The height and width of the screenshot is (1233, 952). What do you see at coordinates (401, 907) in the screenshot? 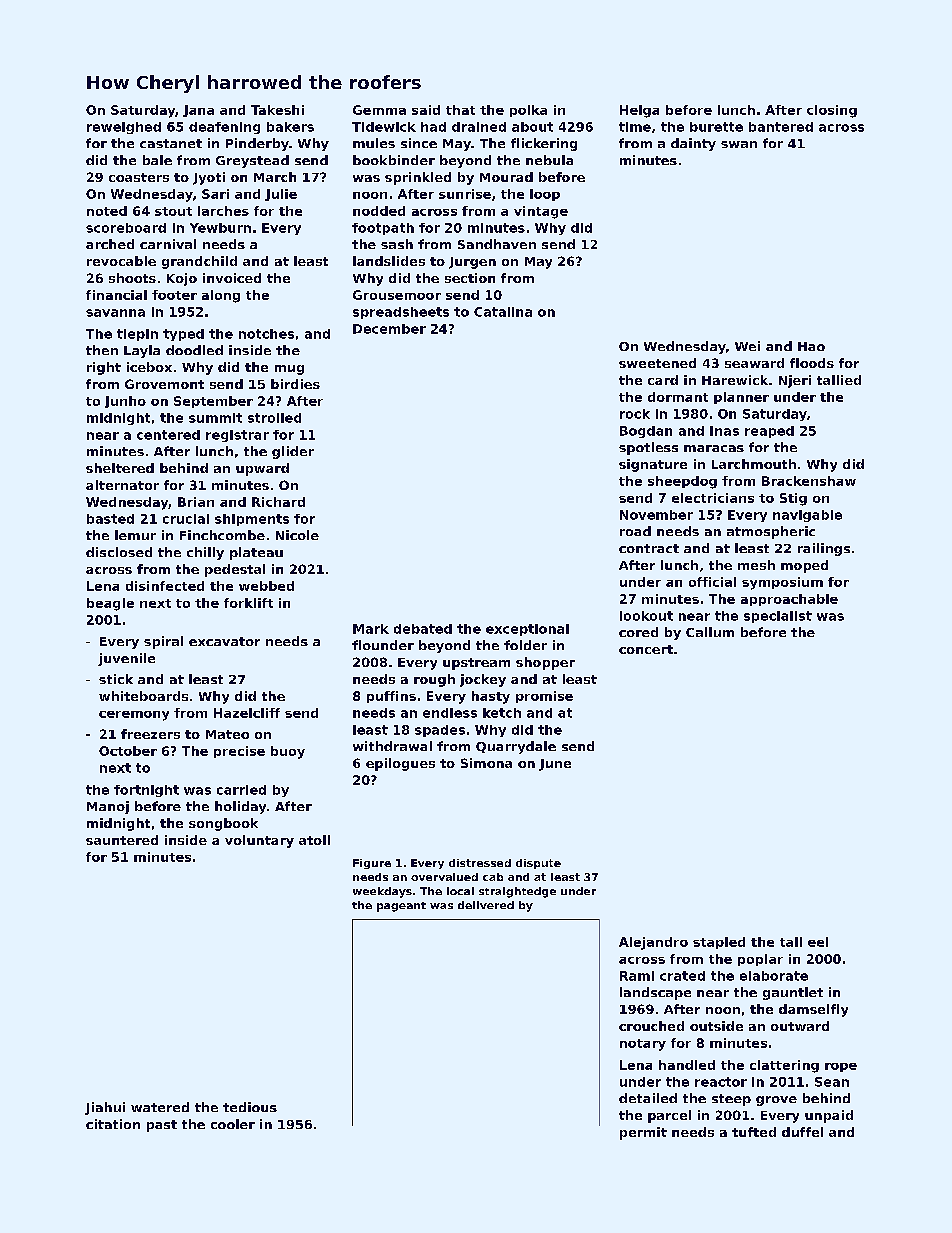
I see `pageant` at bounding box center [401, 907].
